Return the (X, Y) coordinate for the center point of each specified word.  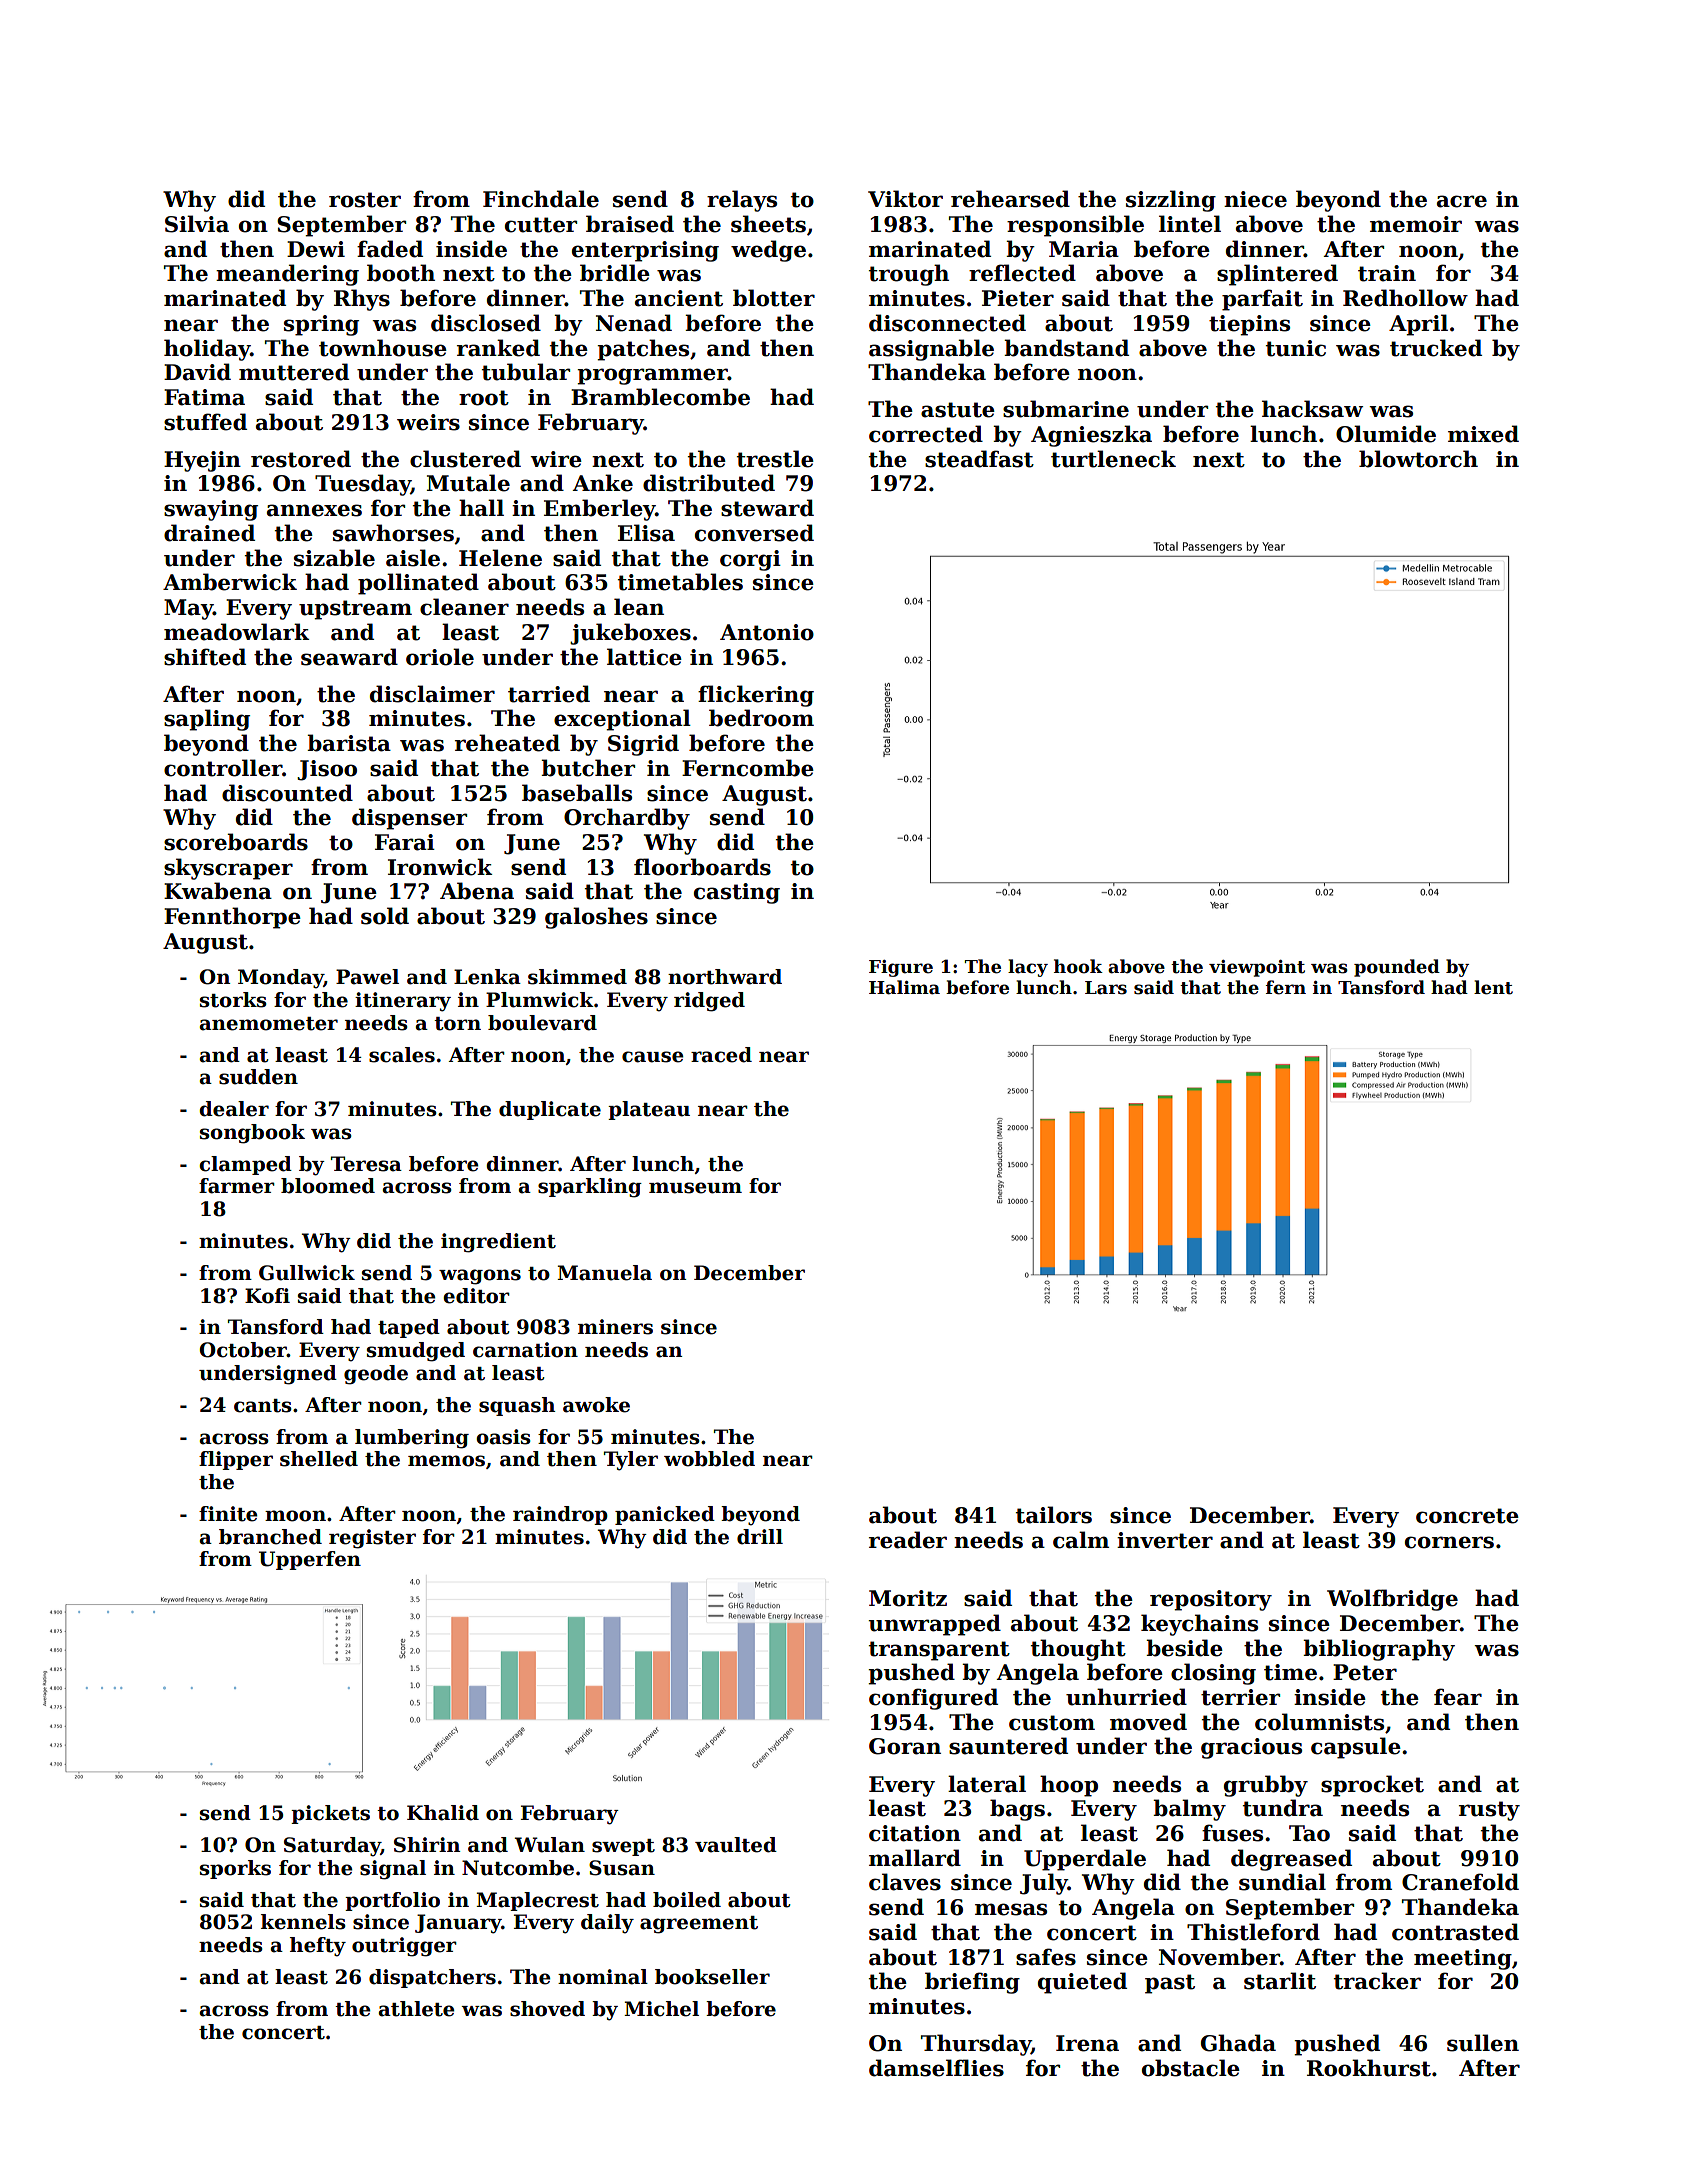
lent (1493, 987)
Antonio (767, 632)
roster (365, 200)
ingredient (498, 1243)
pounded (1397, 968)
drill (760, 1537)
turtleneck (1113, 459)
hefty (318, 1947)
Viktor (905, 199)
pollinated (418, 584)
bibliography (1379, 1650)
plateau (649, 1110)
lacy (1028, 968)
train (1387, 273)
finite (228, 1514)
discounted (287, 793)
